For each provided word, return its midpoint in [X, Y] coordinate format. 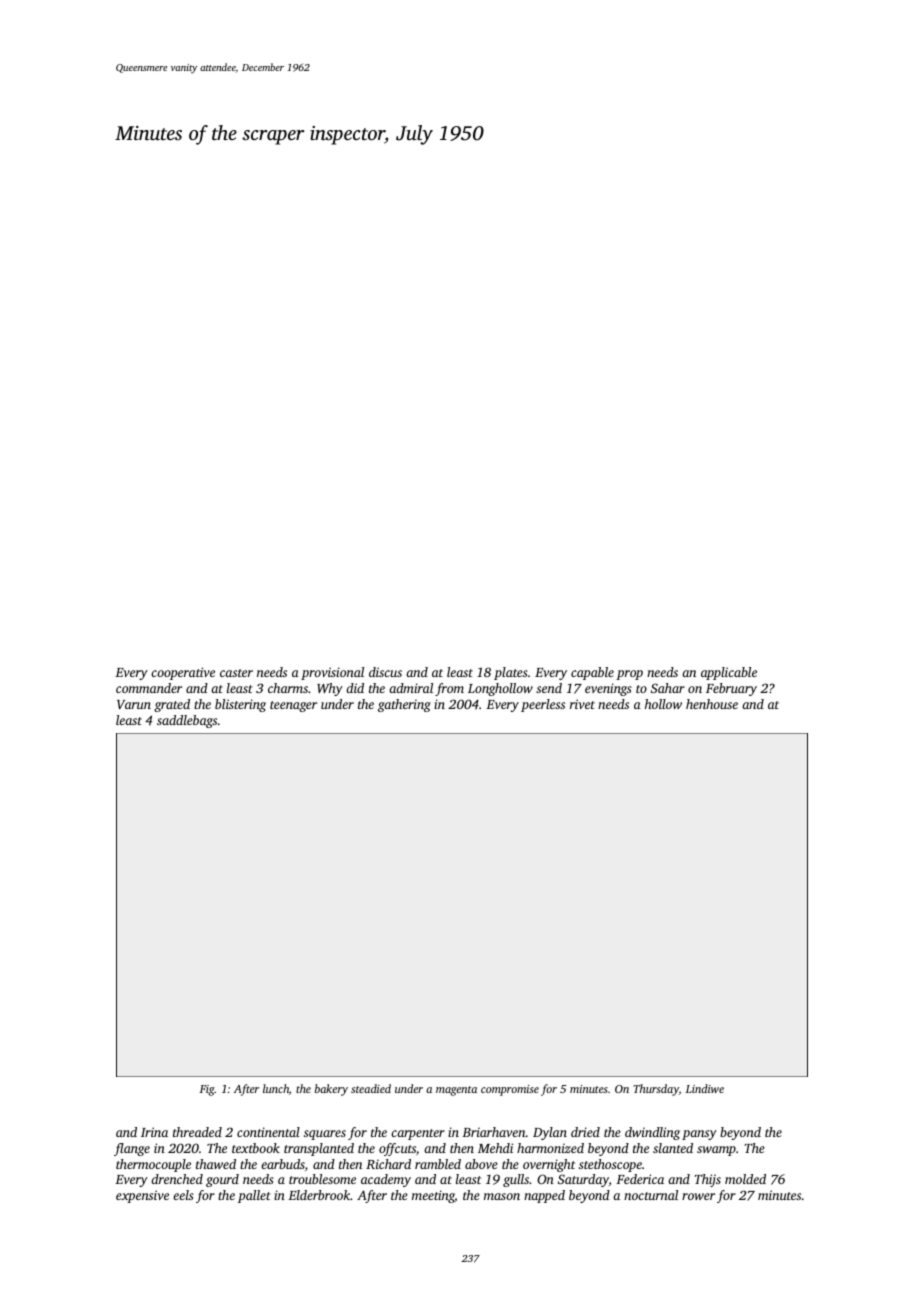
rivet [582, 704]
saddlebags [187, 721]
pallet [254, 1196]
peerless [543, 705]
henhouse [712, 704]
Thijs [707, 1180]
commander [149, 688]
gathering [404, 705]
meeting [433, 1196]
